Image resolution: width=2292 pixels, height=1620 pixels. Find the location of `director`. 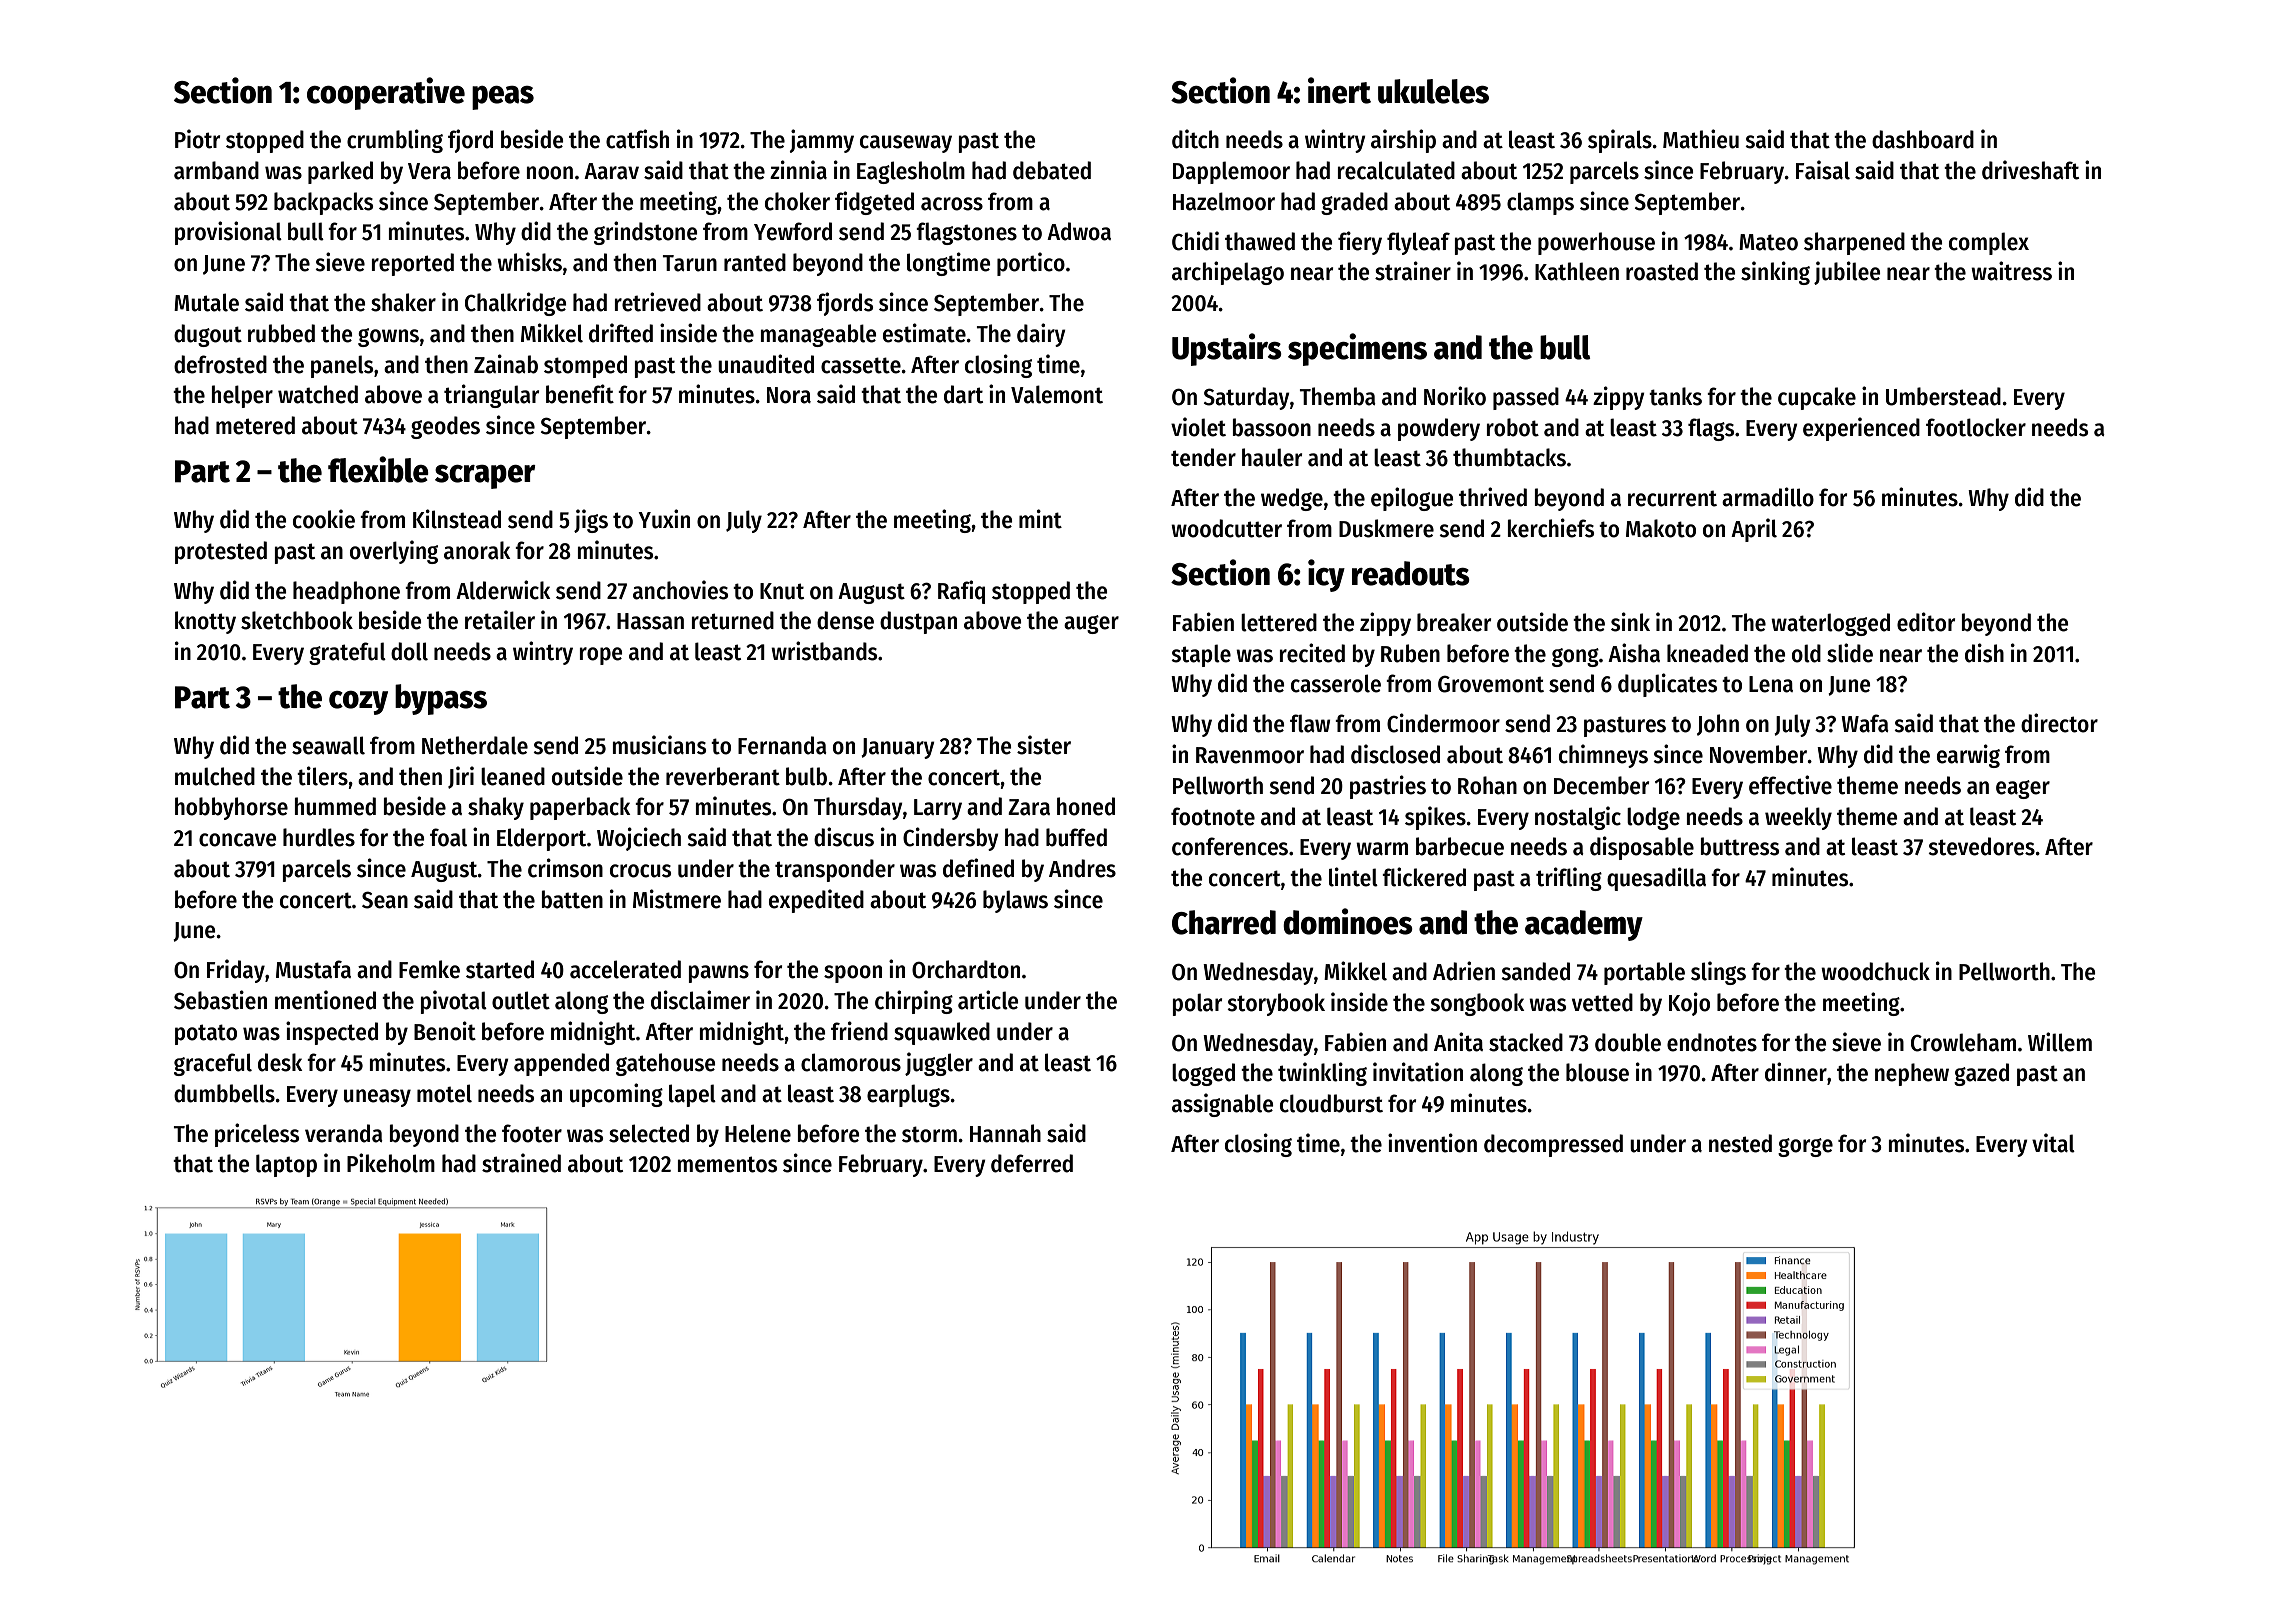

director is located at coordinates (2059, 723).
